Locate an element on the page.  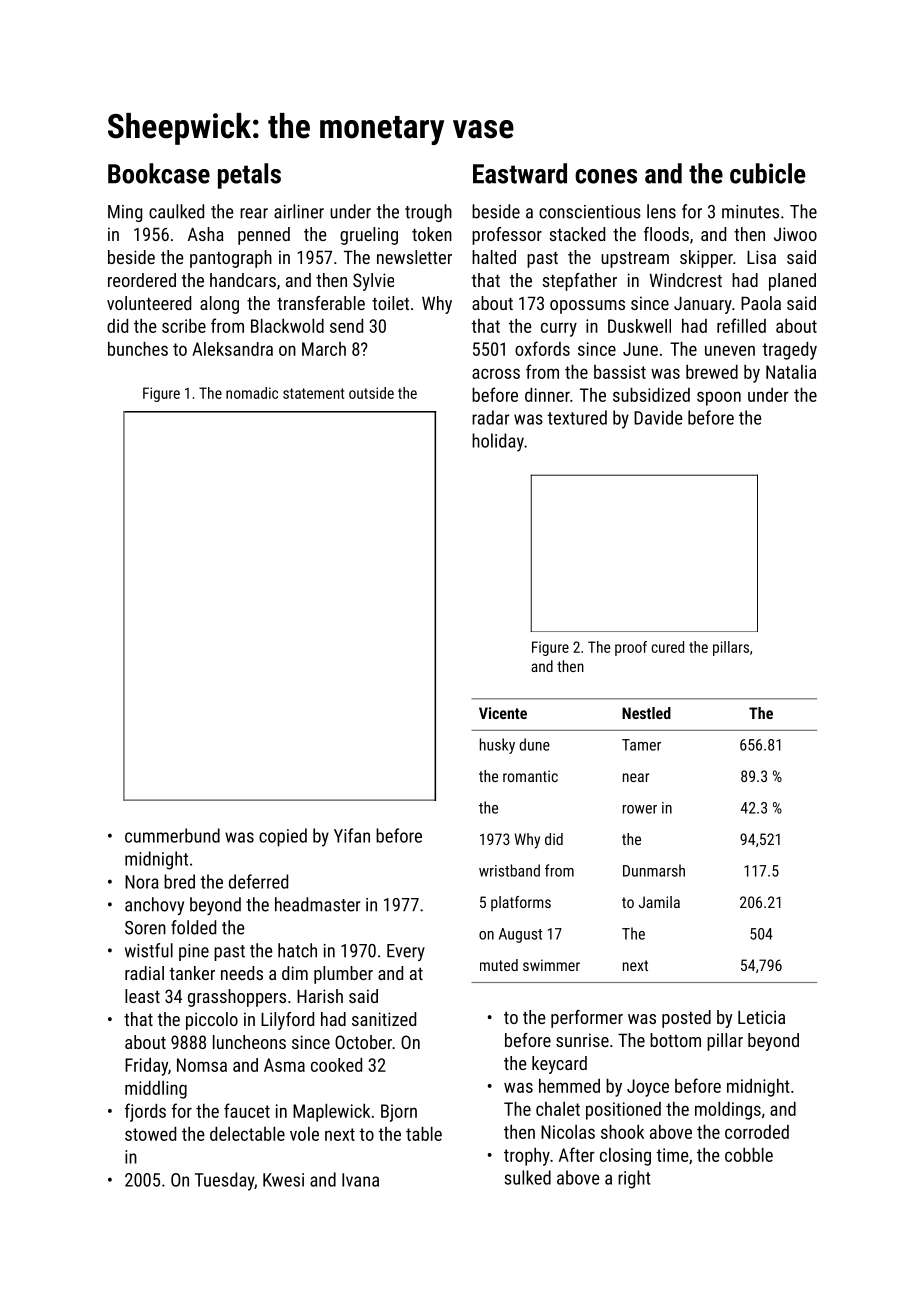
tragedy is located at coordinates (789, 351).
